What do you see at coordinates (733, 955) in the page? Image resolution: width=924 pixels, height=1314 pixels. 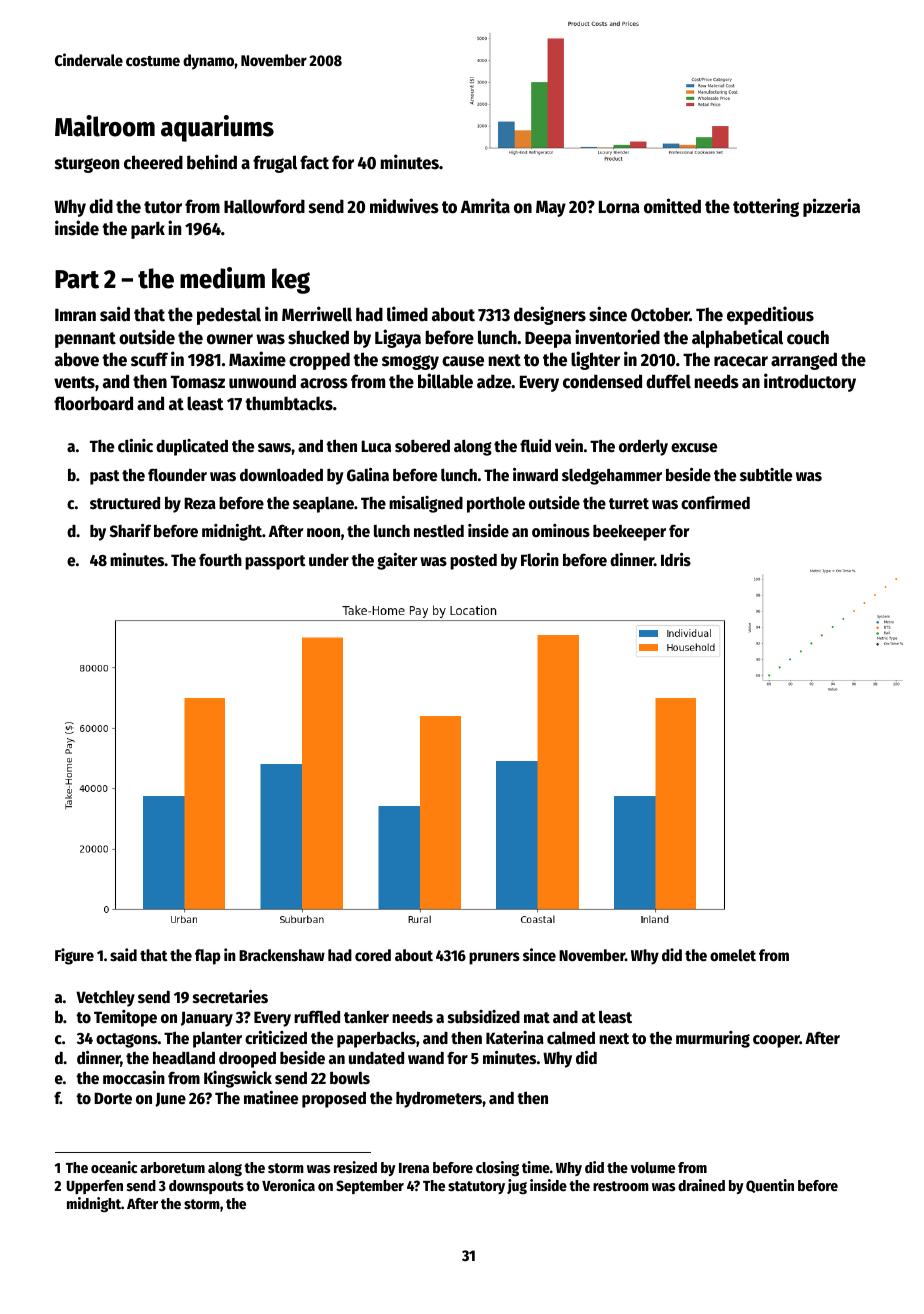 I see `omelet` at bounding box center [733, 955].
